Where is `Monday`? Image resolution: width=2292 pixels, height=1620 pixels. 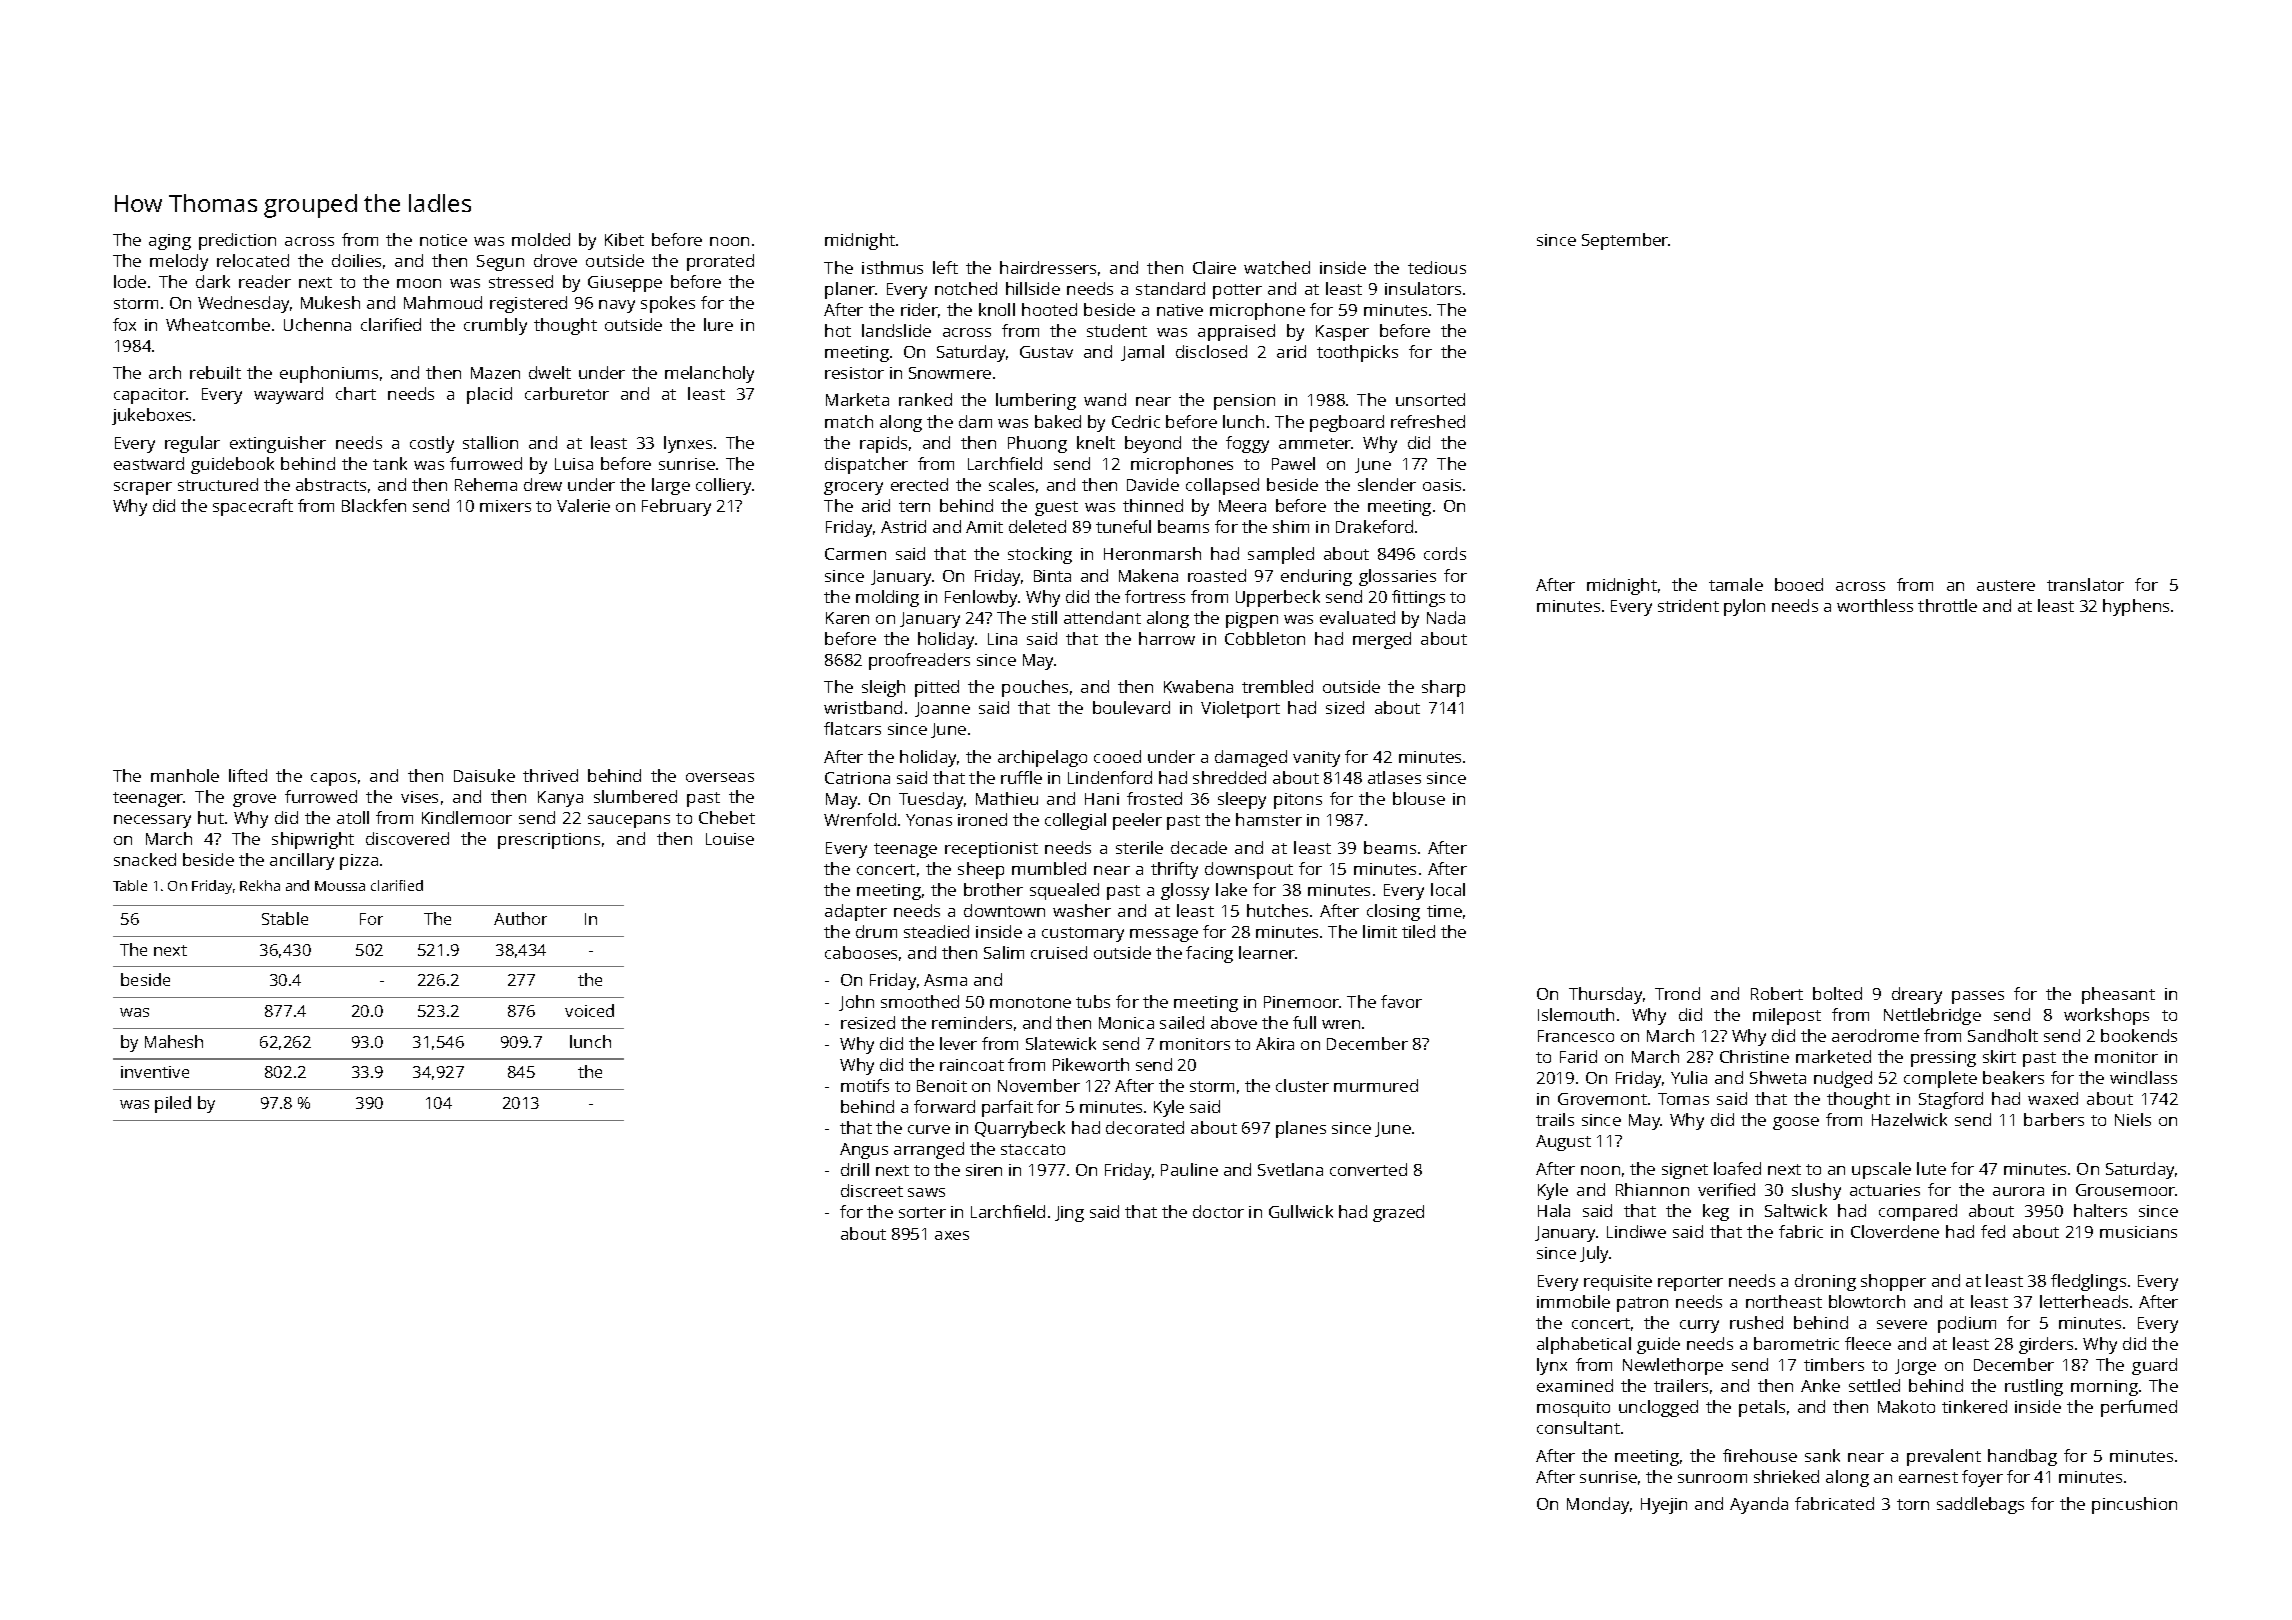 Monday is located at coordinates (1598, 1505).
